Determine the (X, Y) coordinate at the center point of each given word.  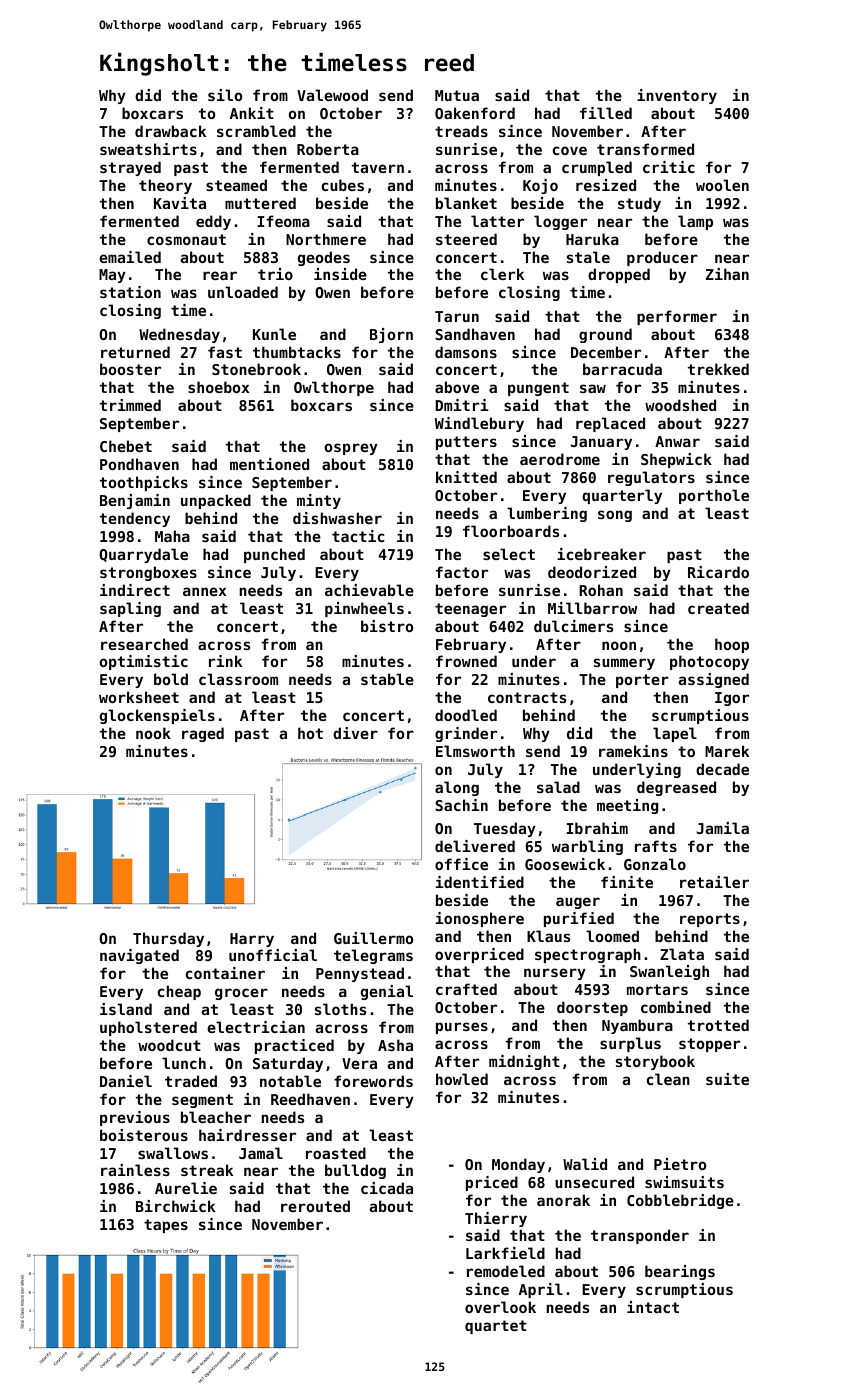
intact (653, 1307)
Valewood (332, 95)
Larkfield (505, 1253)
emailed (130, 257)
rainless (135, 1170)
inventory (677, 96)
